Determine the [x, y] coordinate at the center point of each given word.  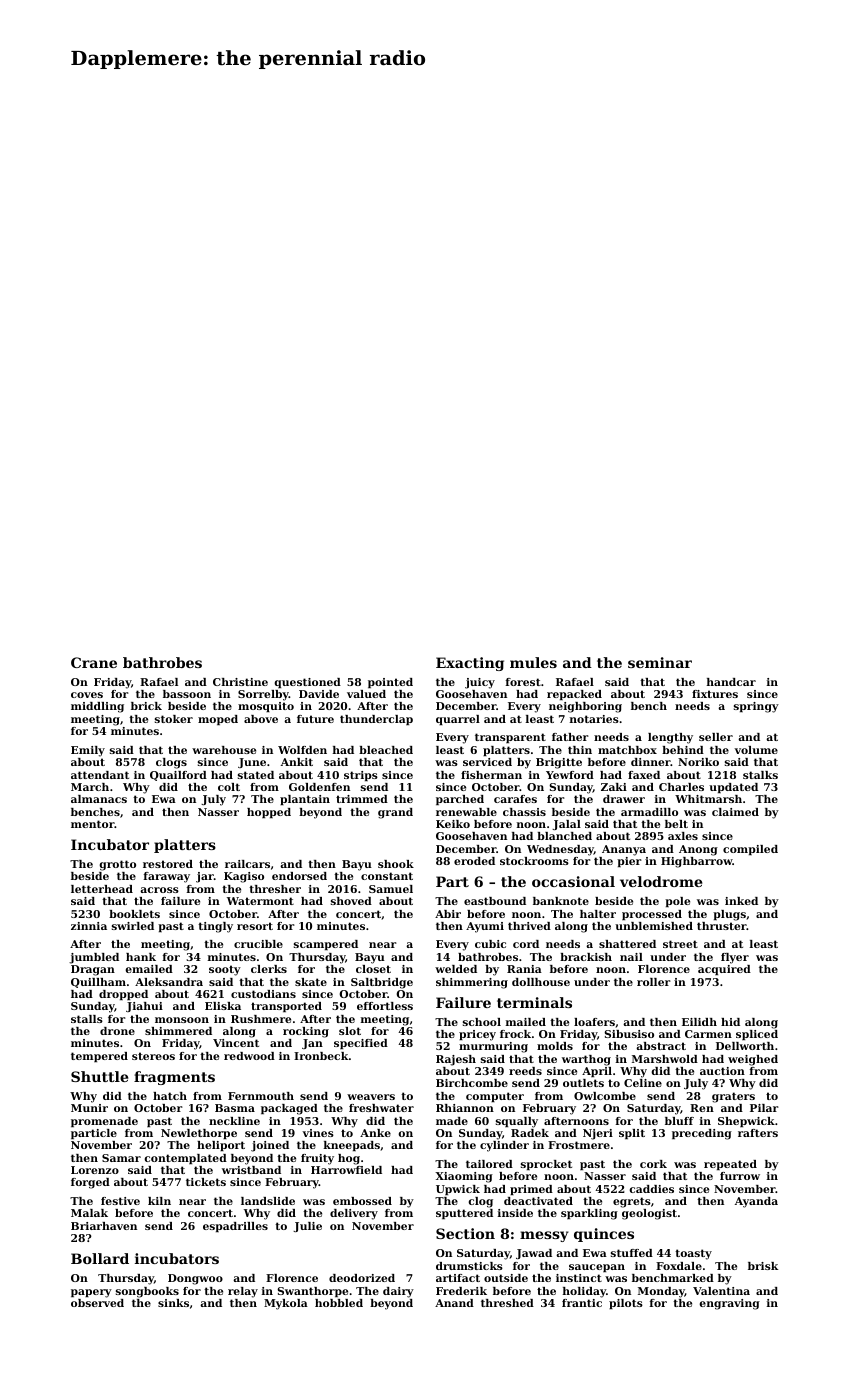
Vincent [236, 1043]
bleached [386, 750]
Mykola [286, 1304]
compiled [750, 850]
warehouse [224, 750]
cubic [490, 944]
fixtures [715, 694]
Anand [454, 1303]
